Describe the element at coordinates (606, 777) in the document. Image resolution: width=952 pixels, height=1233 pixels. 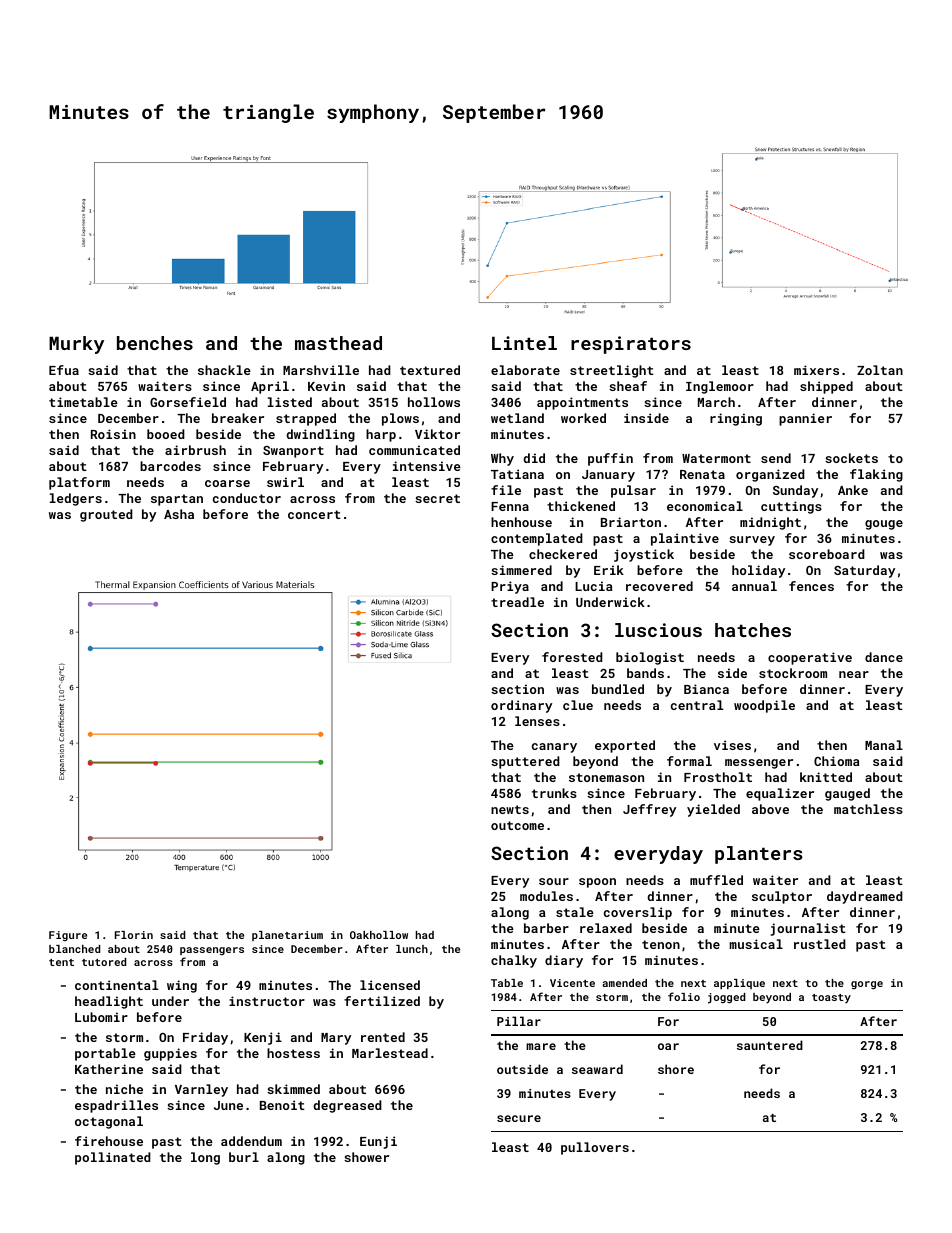
I see `stonemason` at that location.
